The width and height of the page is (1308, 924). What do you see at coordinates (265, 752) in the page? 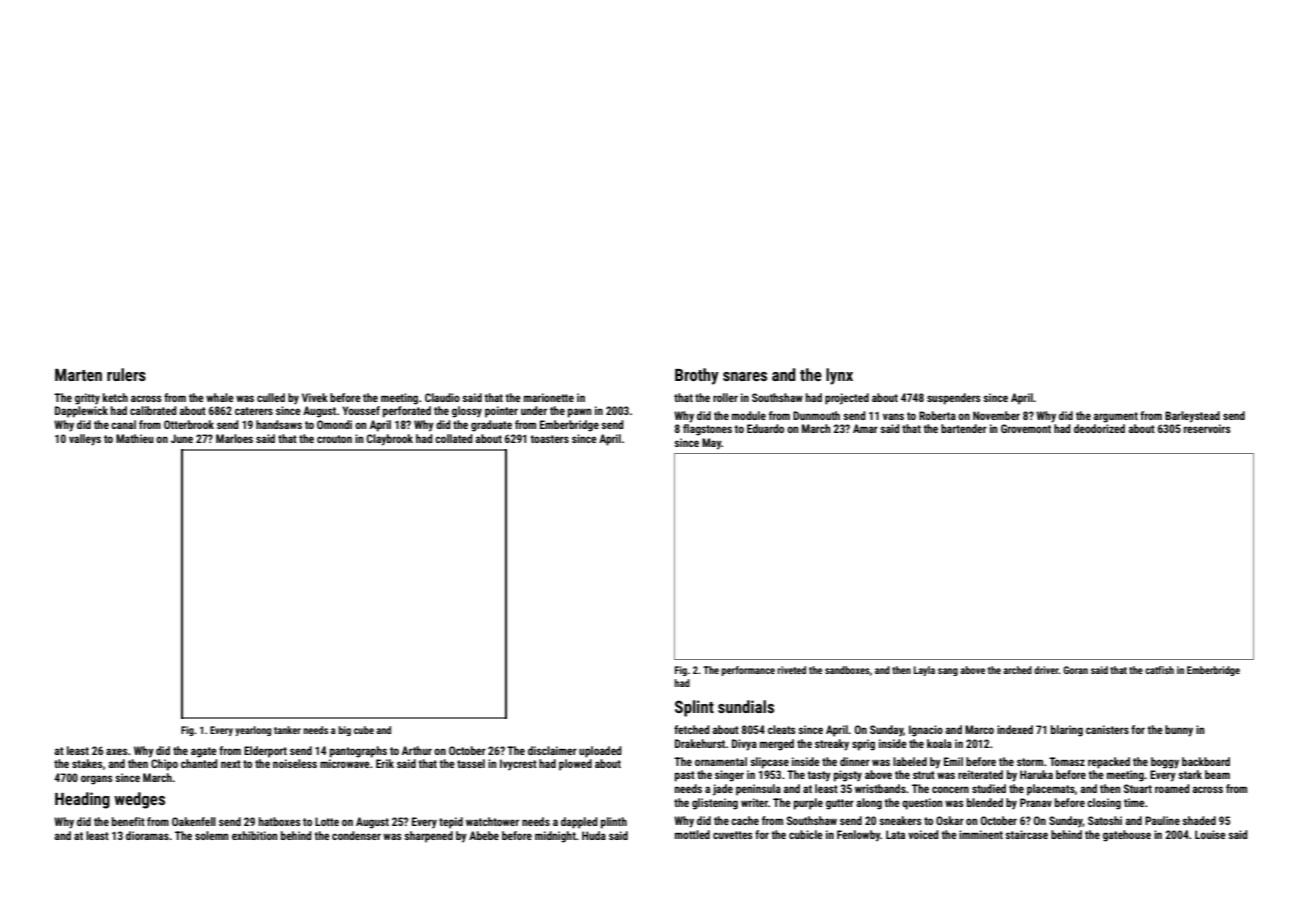
I see `Elderport` at bounding box center [265, 752].
